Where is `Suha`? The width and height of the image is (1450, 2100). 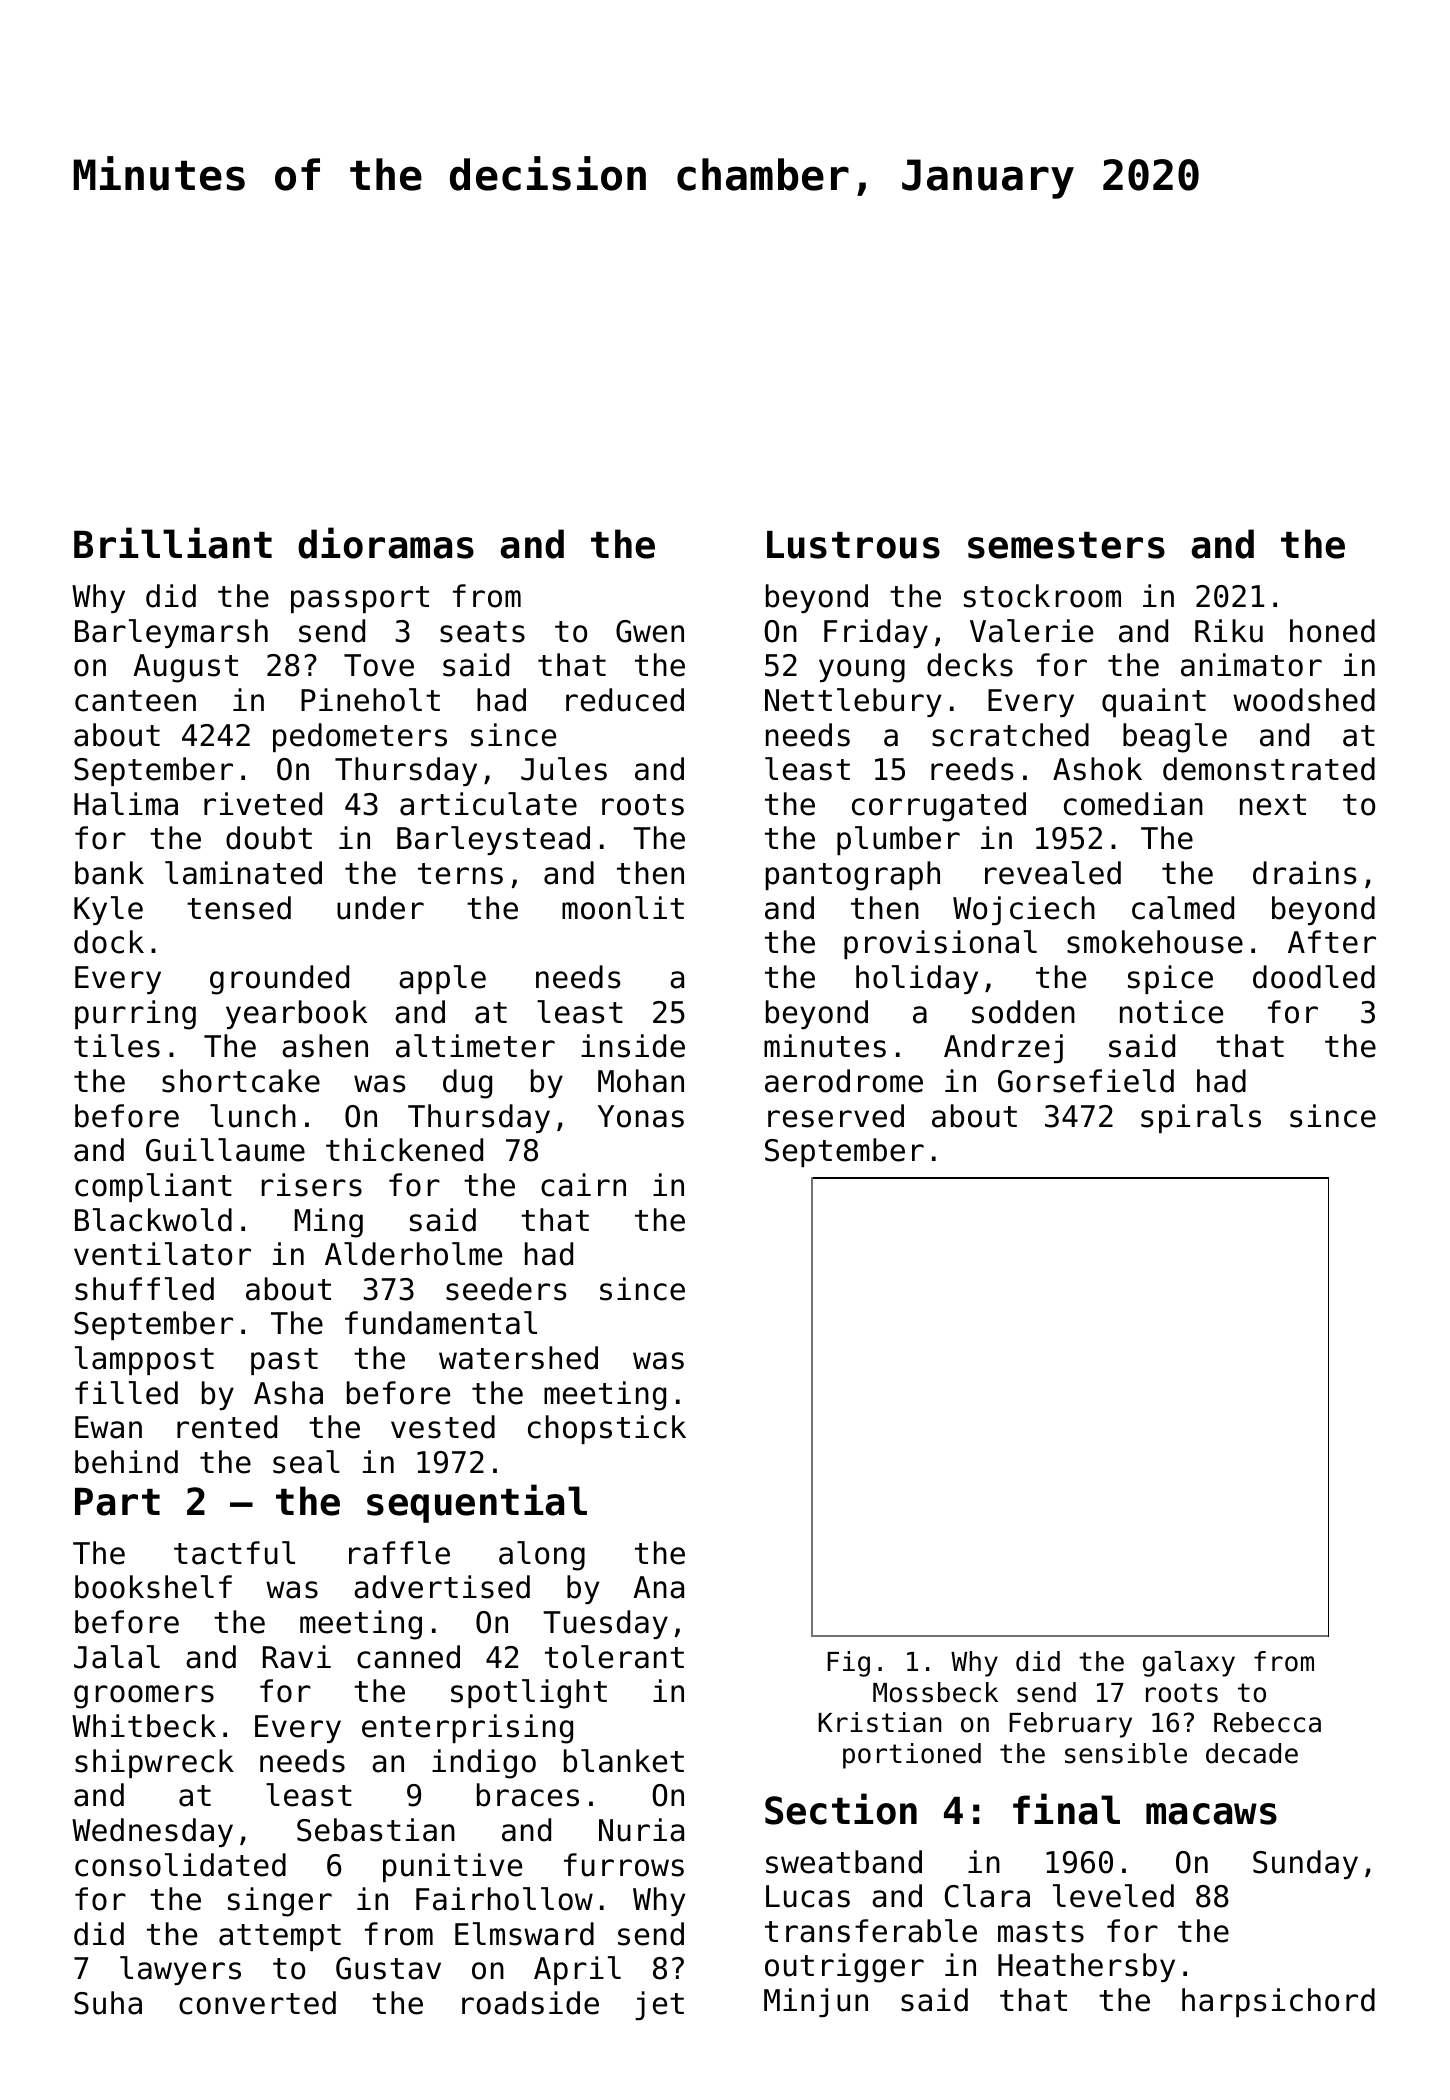 Suha is located at coordinates (108, 2003).
